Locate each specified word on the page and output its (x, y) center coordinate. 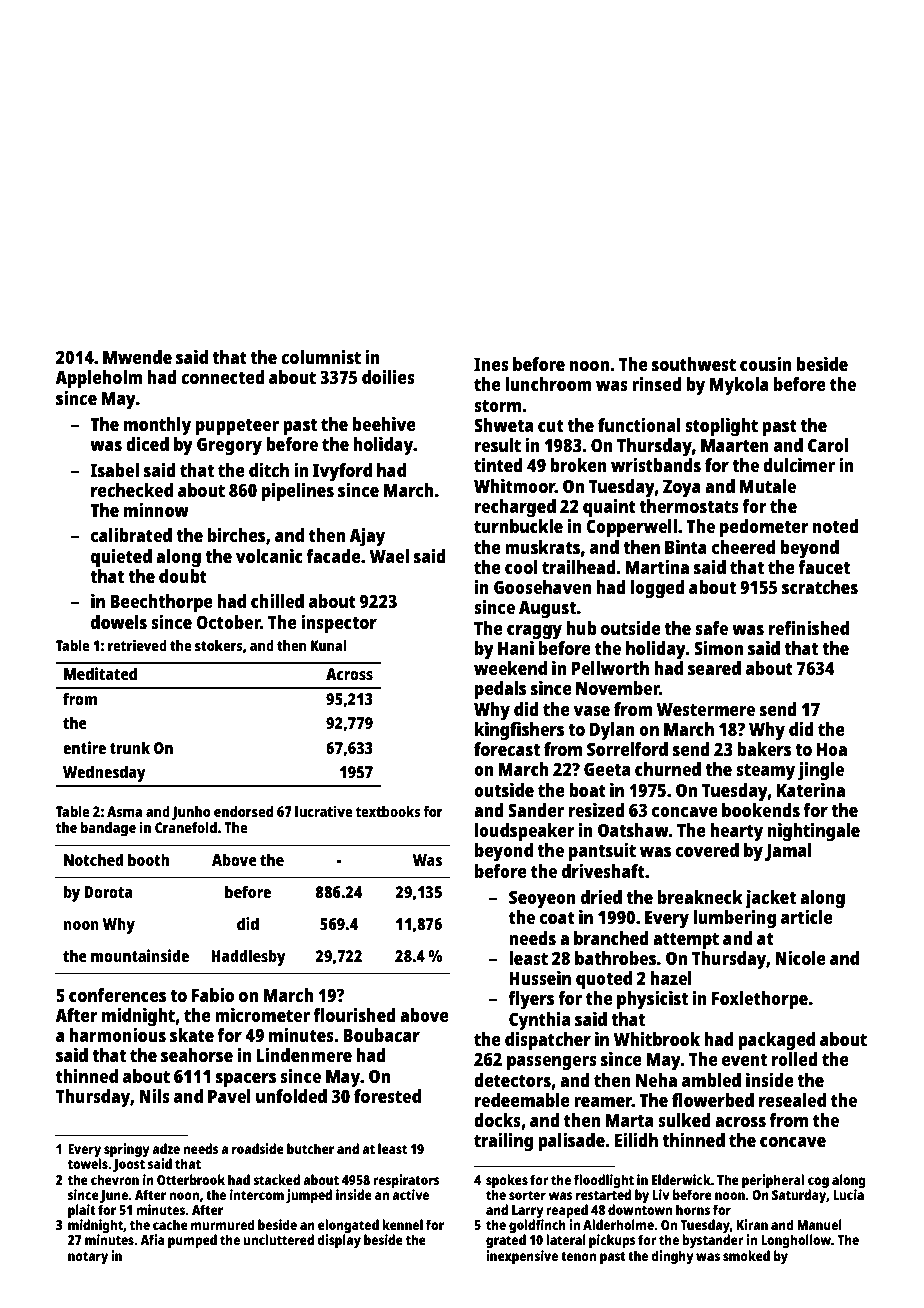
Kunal (329, 645)
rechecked (132, 490)
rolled (795, 1059)
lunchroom (548, 384)
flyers (531, 1000)
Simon (718, 648)
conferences (117, 995)
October (228, 622)
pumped (192, 1241)
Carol (828, 445)
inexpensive (522, 1257)
